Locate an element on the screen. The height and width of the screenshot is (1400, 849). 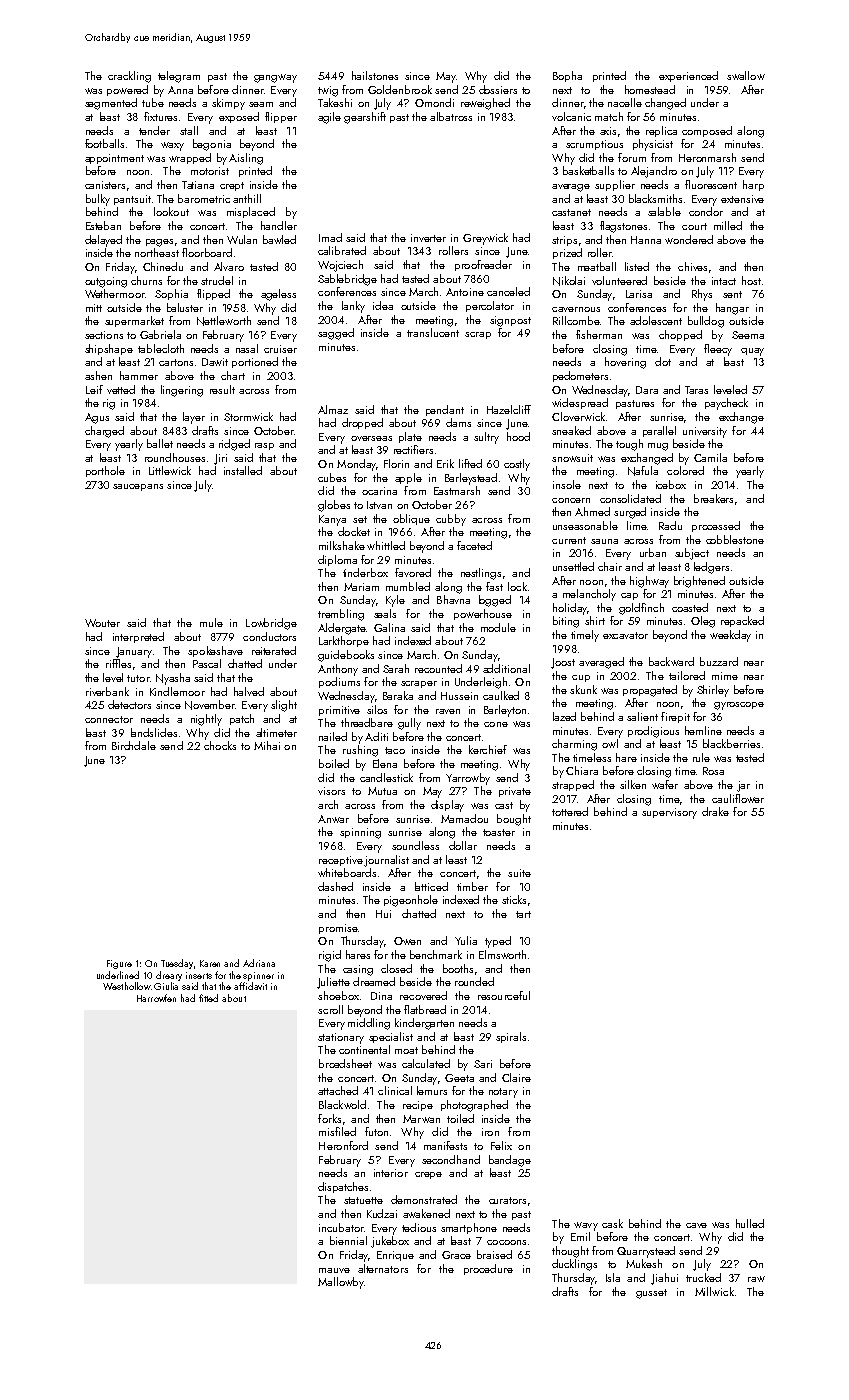
recipe is located at coordinates (418, 1106).
